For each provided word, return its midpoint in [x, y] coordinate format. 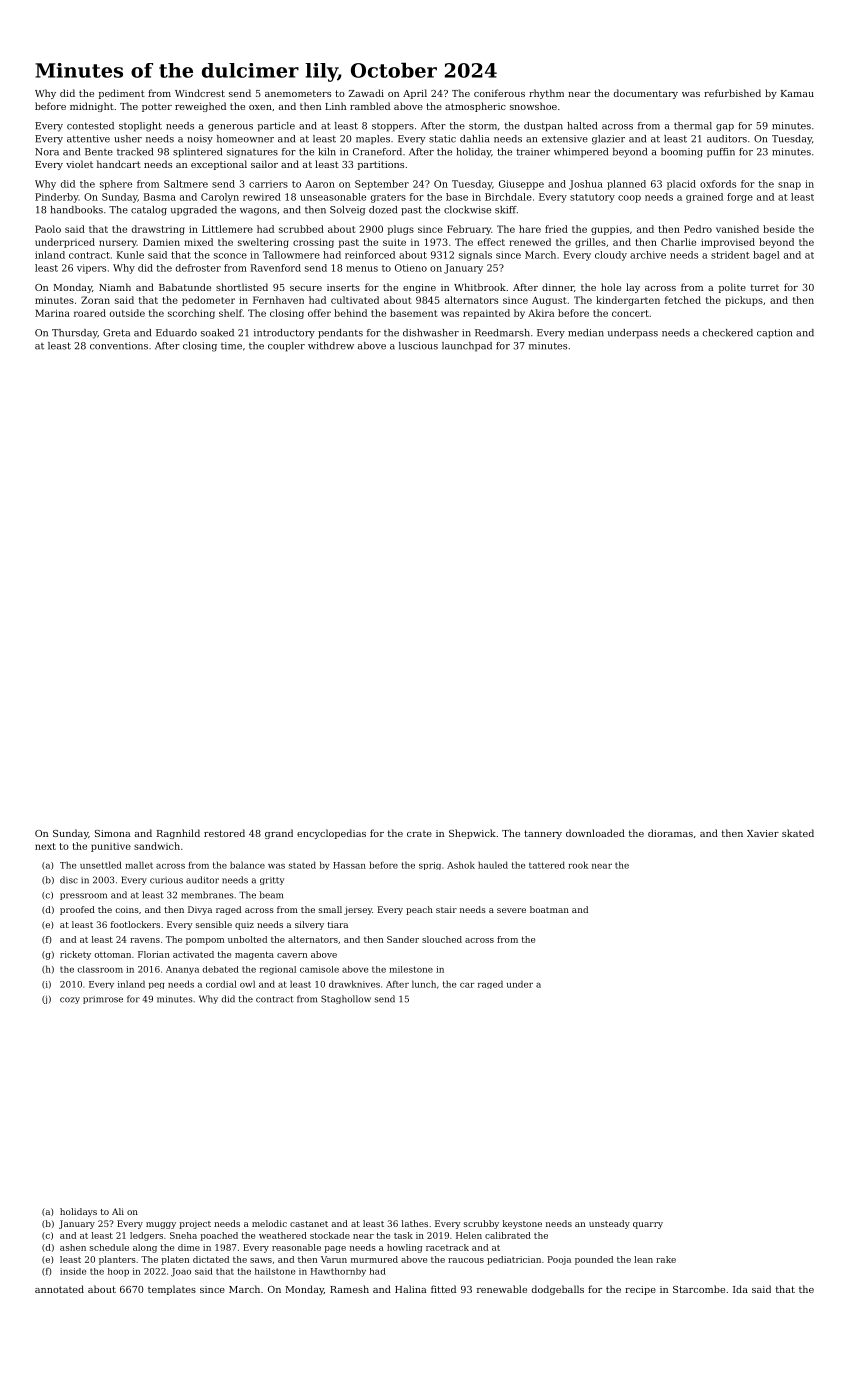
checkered [728, 333]
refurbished [732, 93]
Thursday [75, 334]
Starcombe [699, 1289]
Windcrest [200, 93]
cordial [221, 984]
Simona [113, 833]
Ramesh [349, 1289]
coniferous [499, 93]
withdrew [331, 346]
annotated [59, 1289]
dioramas [670, 833]
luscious [418, 346]
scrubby [481, 1224]
